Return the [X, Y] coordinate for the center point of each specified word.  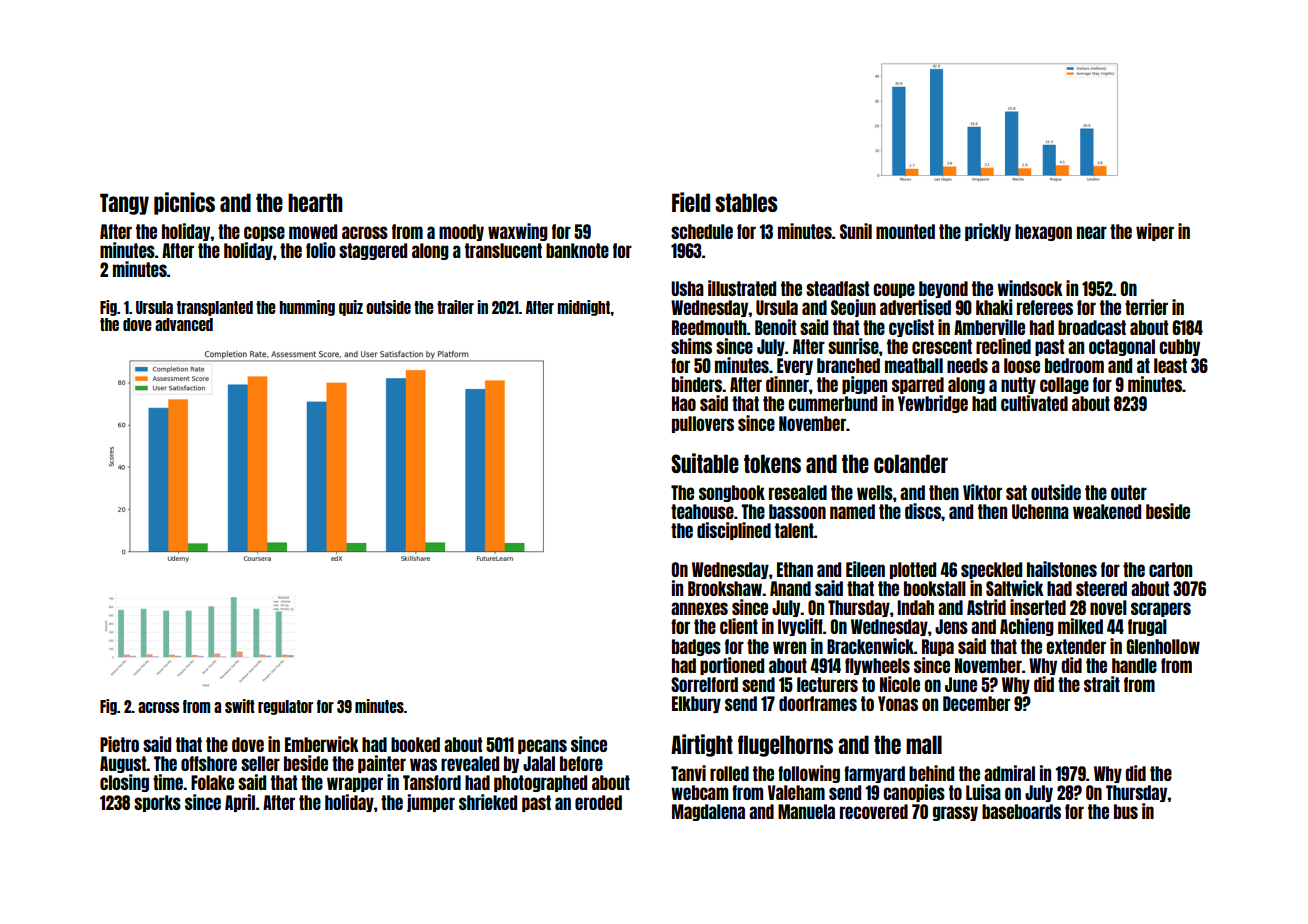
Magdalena [708, 812]
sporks [157, 803]
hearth [315, 202]
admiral [1009, 773]
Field [691, 202]
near [1092, 232]
